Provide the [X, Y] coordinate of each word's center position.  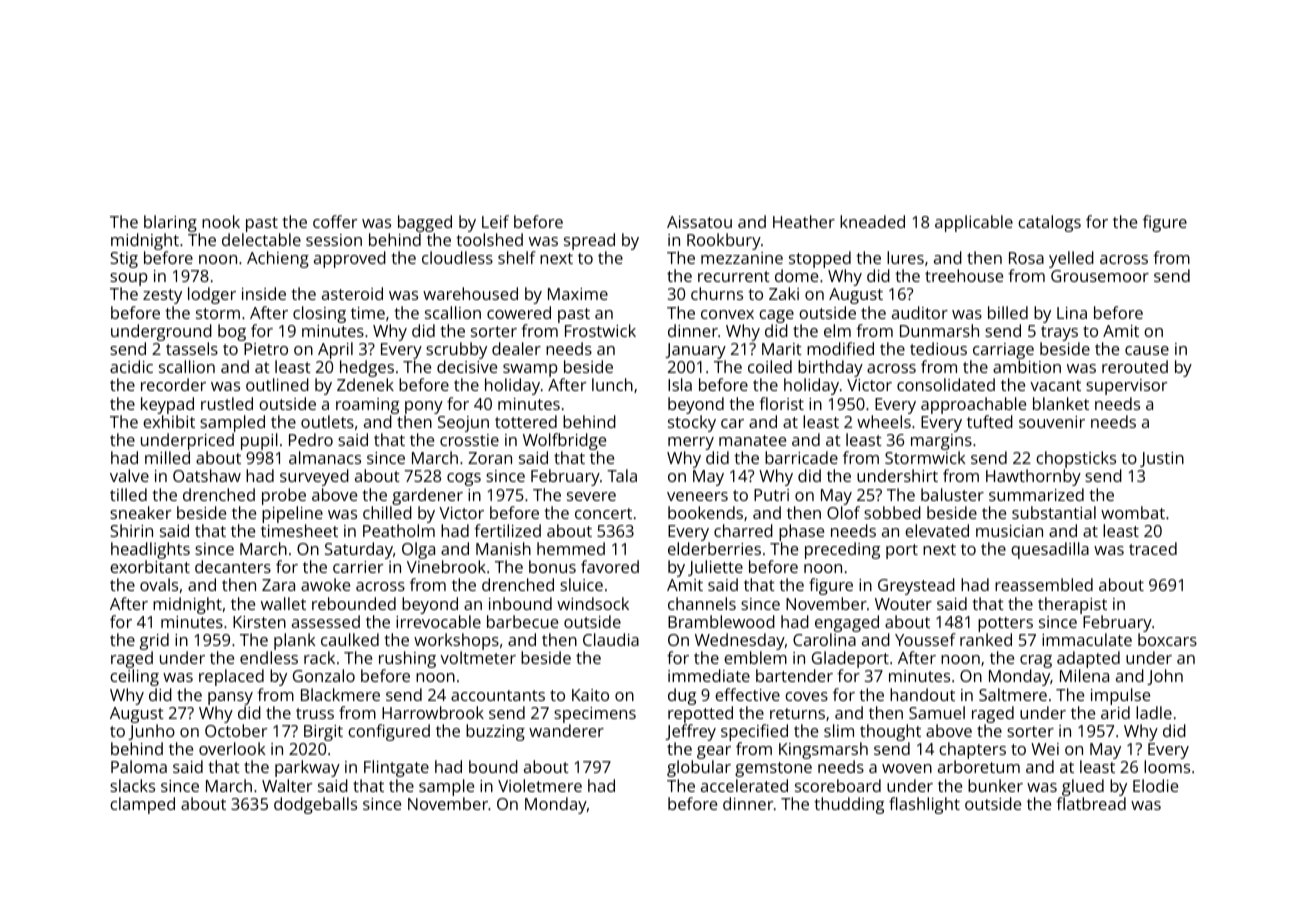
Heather [804, 221]
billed [1008, 312]
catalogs [1049, 223]
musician [1009, 531]
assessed [326, 621]
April [335, 350]
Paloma [139, 766]
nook [221, 221]
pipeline [292, 514]
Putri [771, 495]
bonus [552, 566]
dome [796, 275]
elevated [937, 530]
